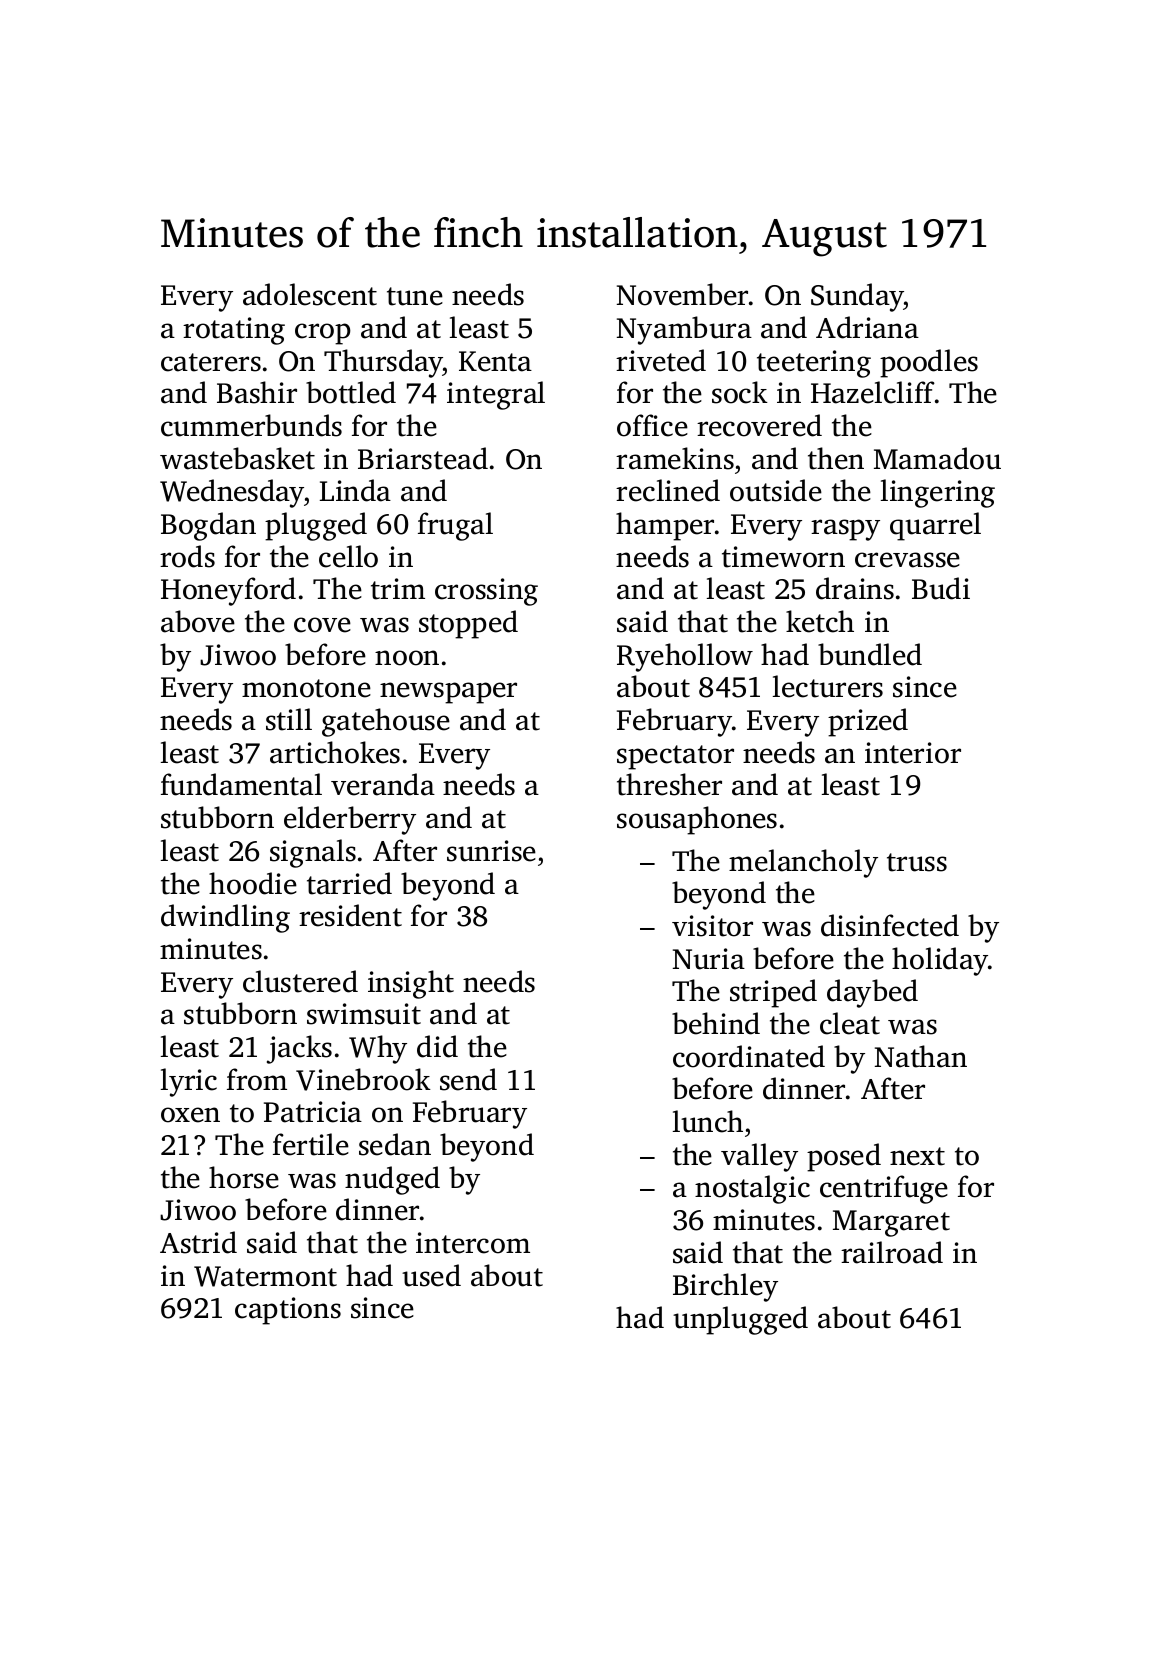 This screenshot has height=1654, width=1165. What do you see at coordinates (917, 1156) in the screenshot?
I see `next` at bounding box center [917, 1156].
